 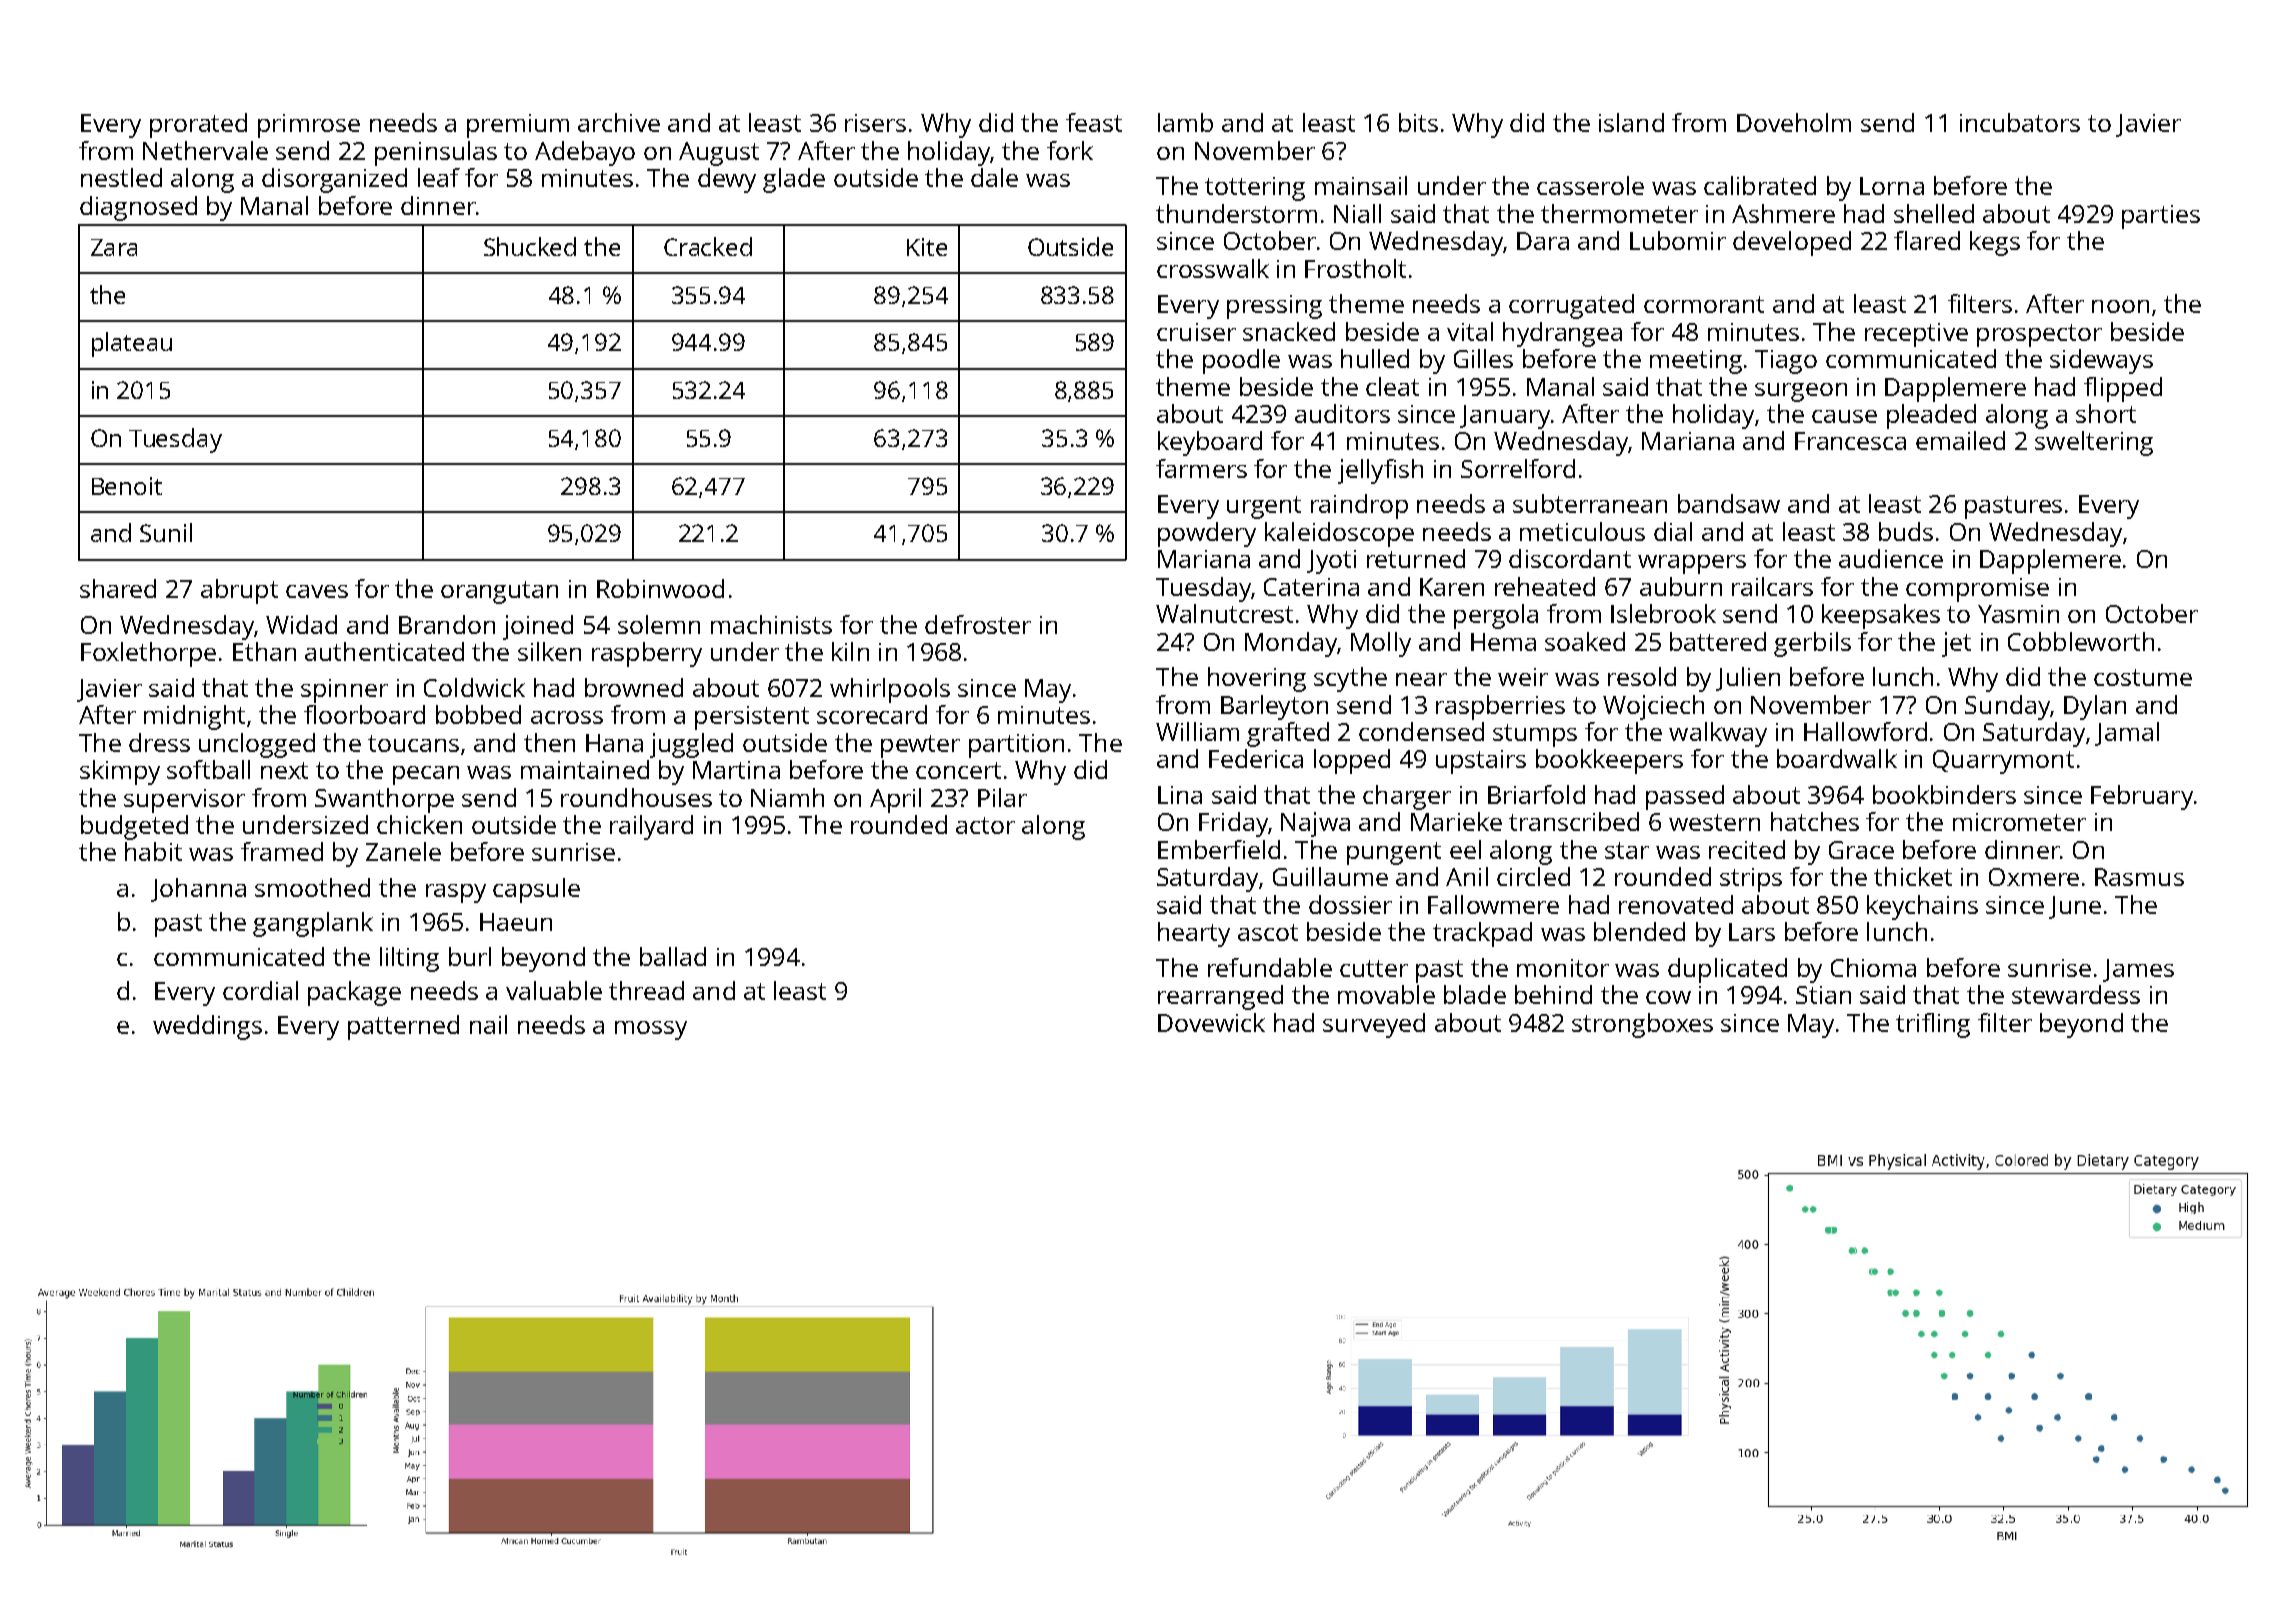 What do you see at coordinates (1380, 471) in the screenshot?
I see `jellyfish` at bounding box center [1380, 471].
